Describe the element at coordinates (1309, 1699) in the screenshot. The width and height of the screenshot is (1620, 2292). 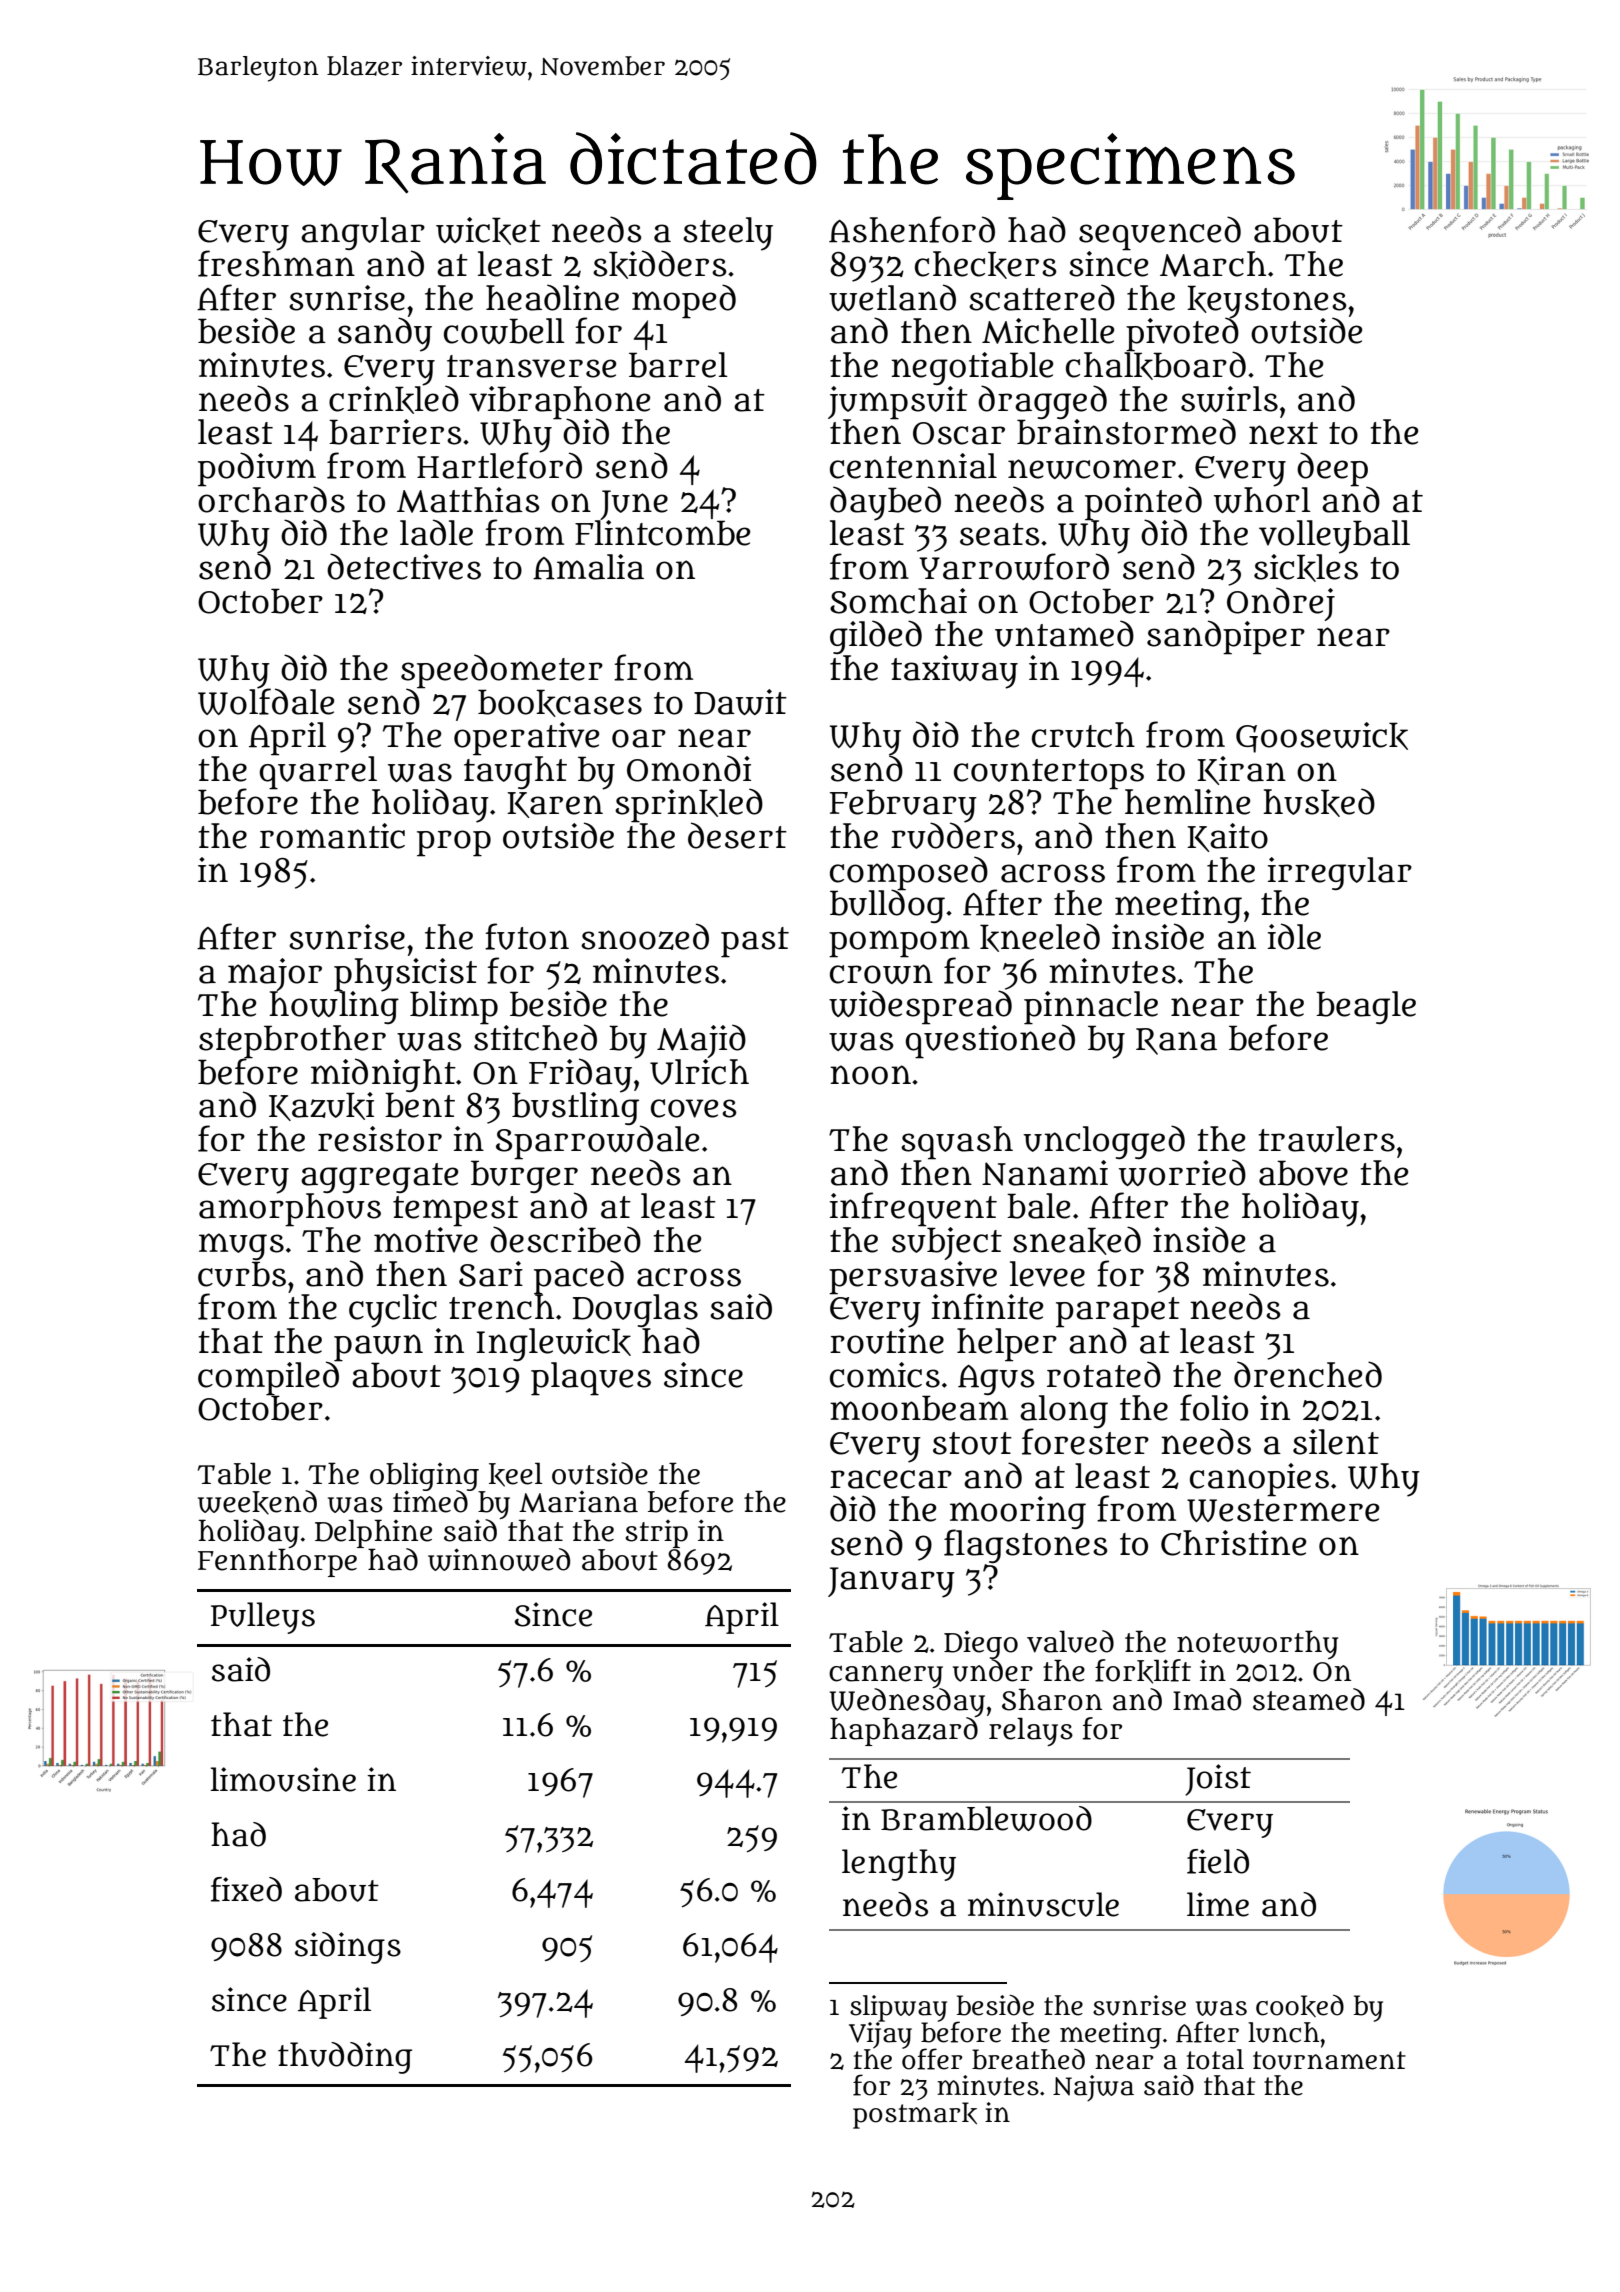
I see `steamed` at that location.
